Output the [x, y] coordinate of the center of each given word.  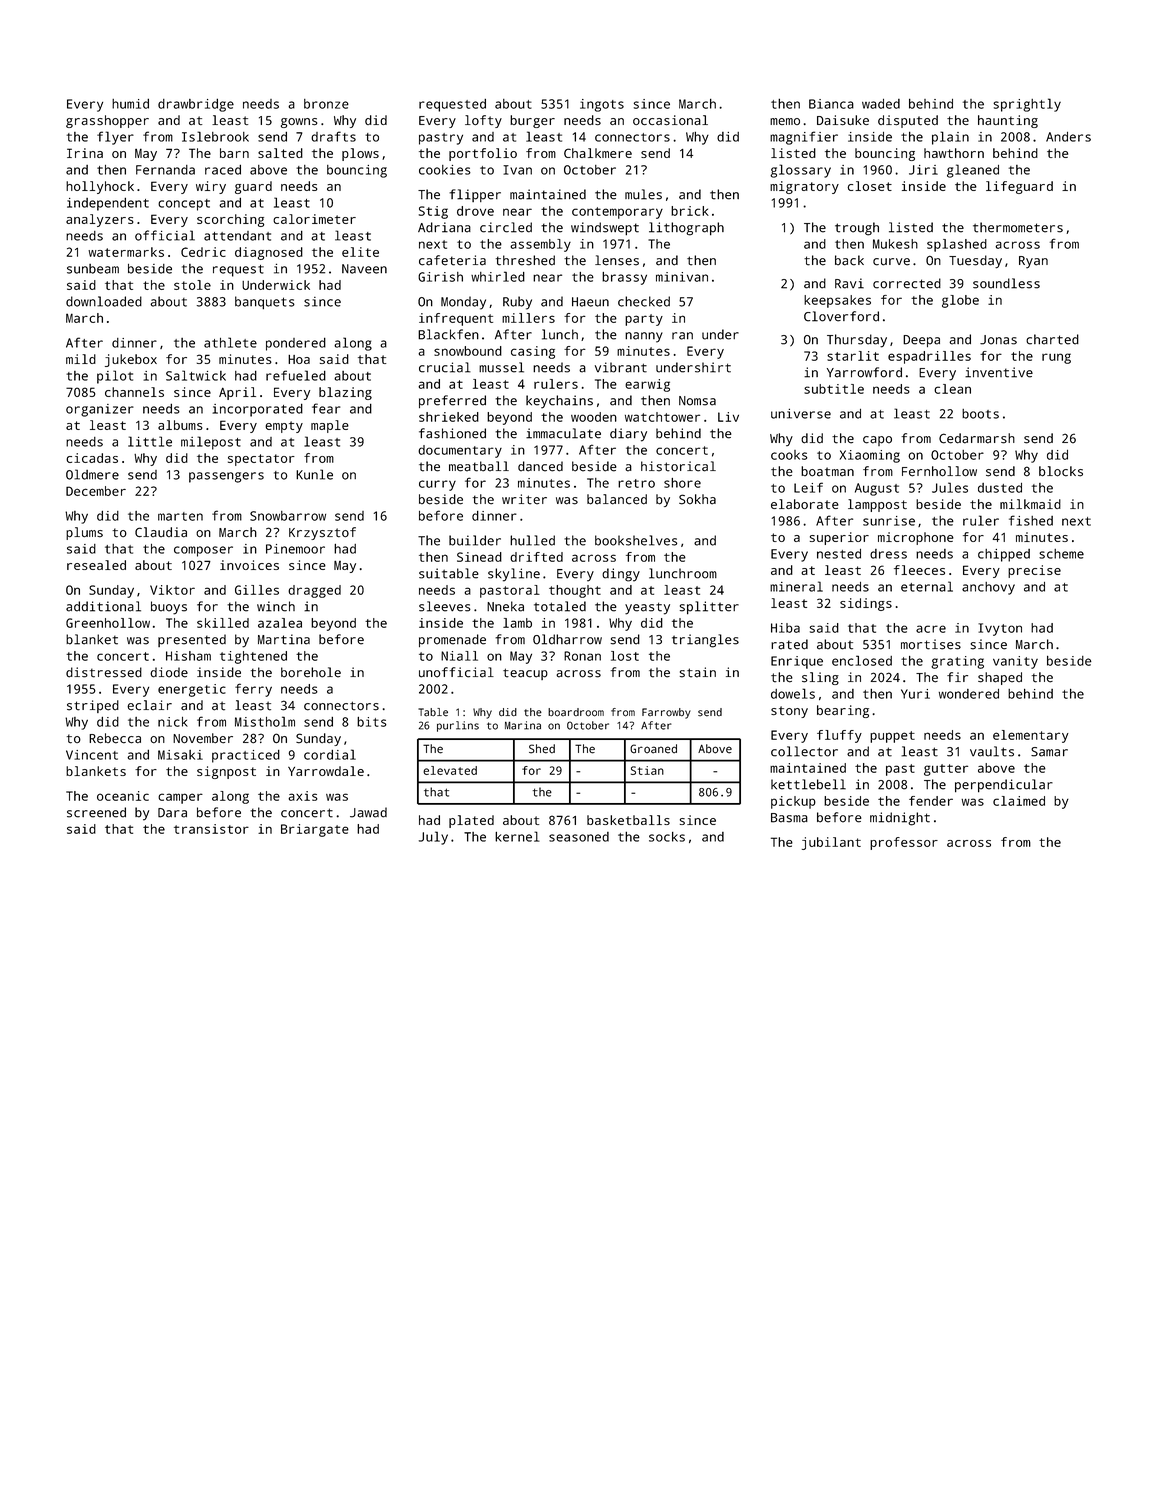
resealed [96, 565]
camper [180, 798]
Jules [950, 487]
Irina [85, 153]
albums [180, 425]
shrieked [449, 417]
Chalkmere [598, 153]
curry [437, 485]
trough [857, 229]
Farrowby [666, 713]
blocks [1061, 471]
